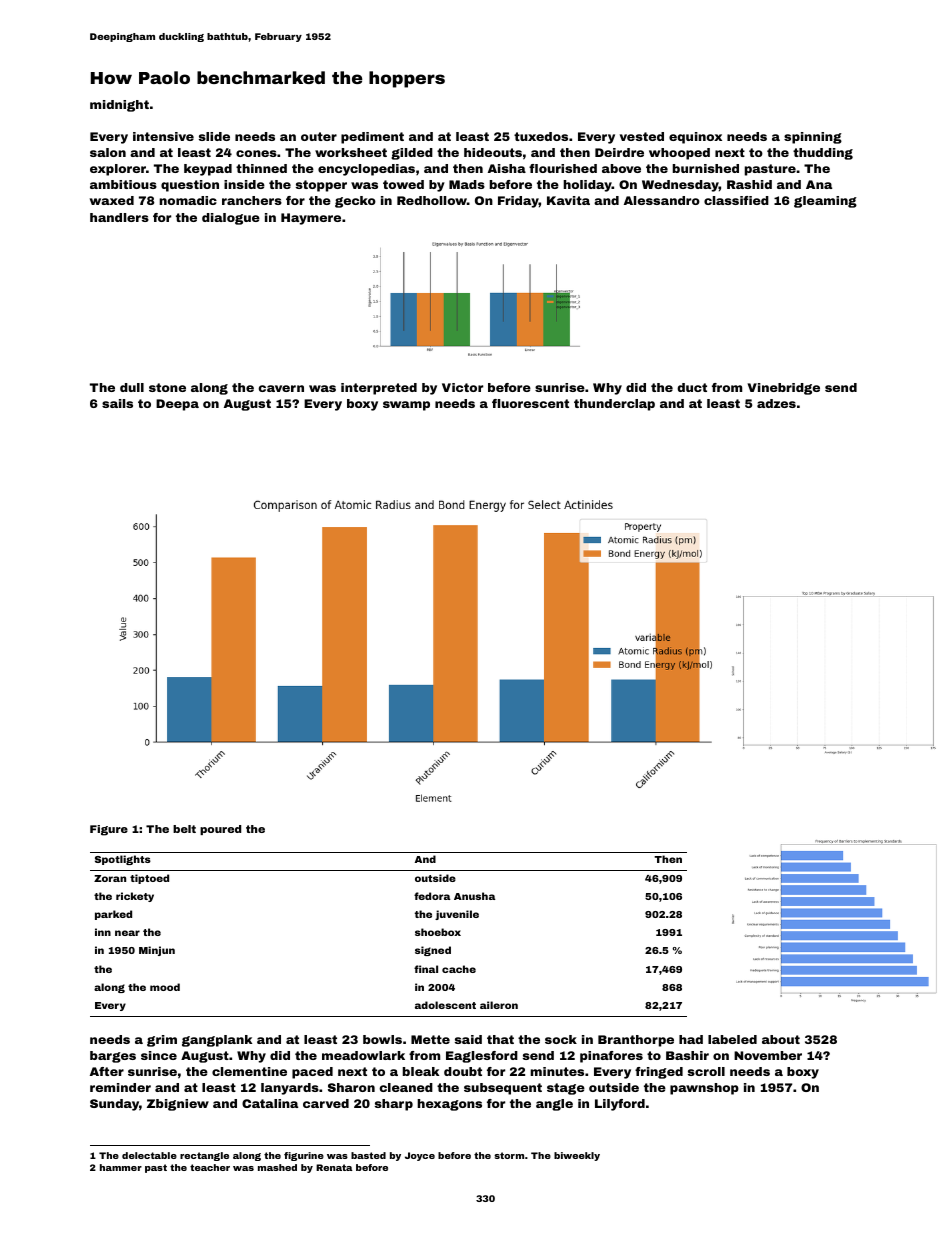  I want to click on pediment, so click(372, 138).
